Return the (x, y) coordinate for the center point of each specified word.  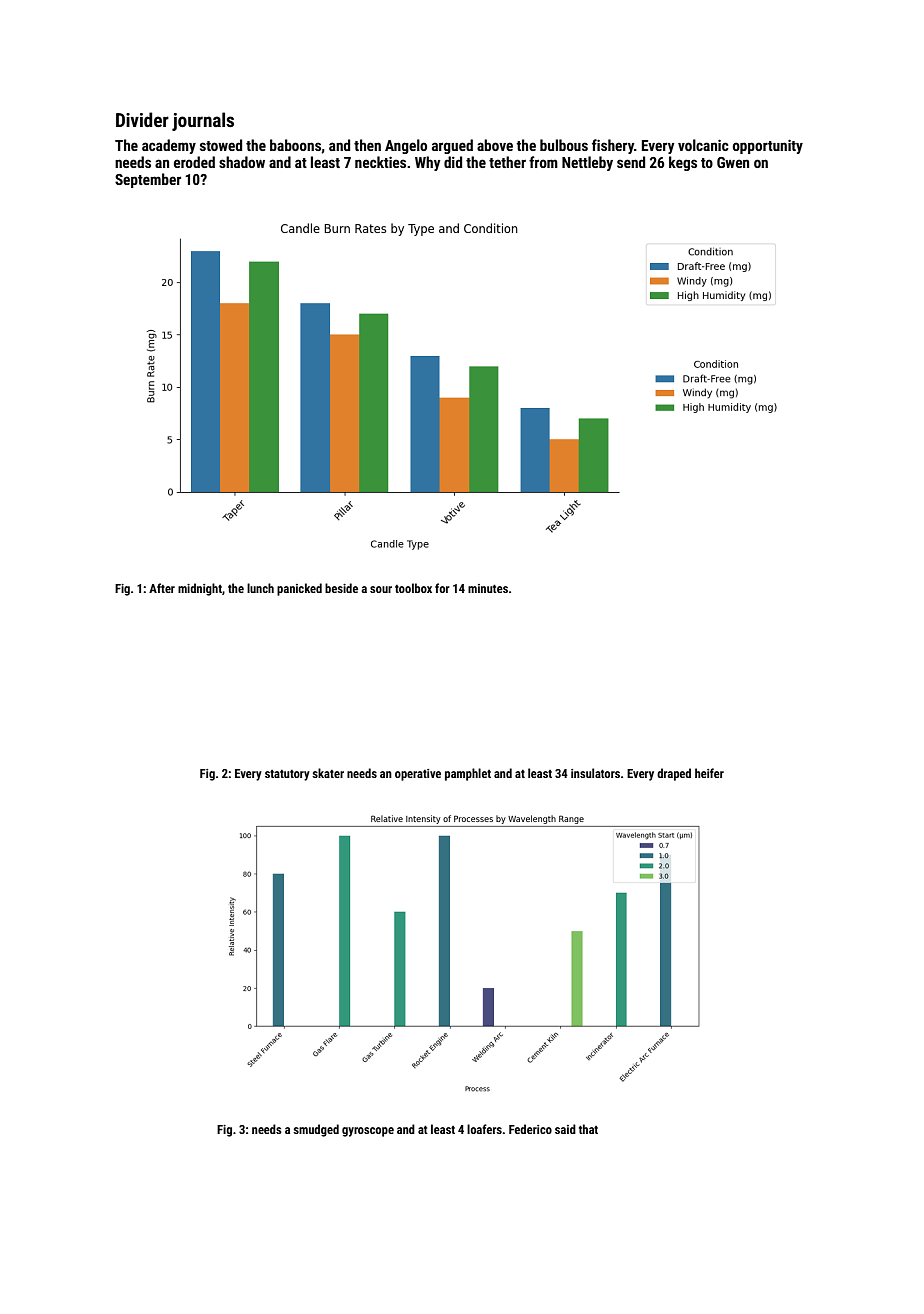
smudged (316, 1130)
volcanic (703, 145)
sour (381, 589)
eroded (194, 162)
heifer (709, 773)
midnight (200, 589)
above (495, 145)
